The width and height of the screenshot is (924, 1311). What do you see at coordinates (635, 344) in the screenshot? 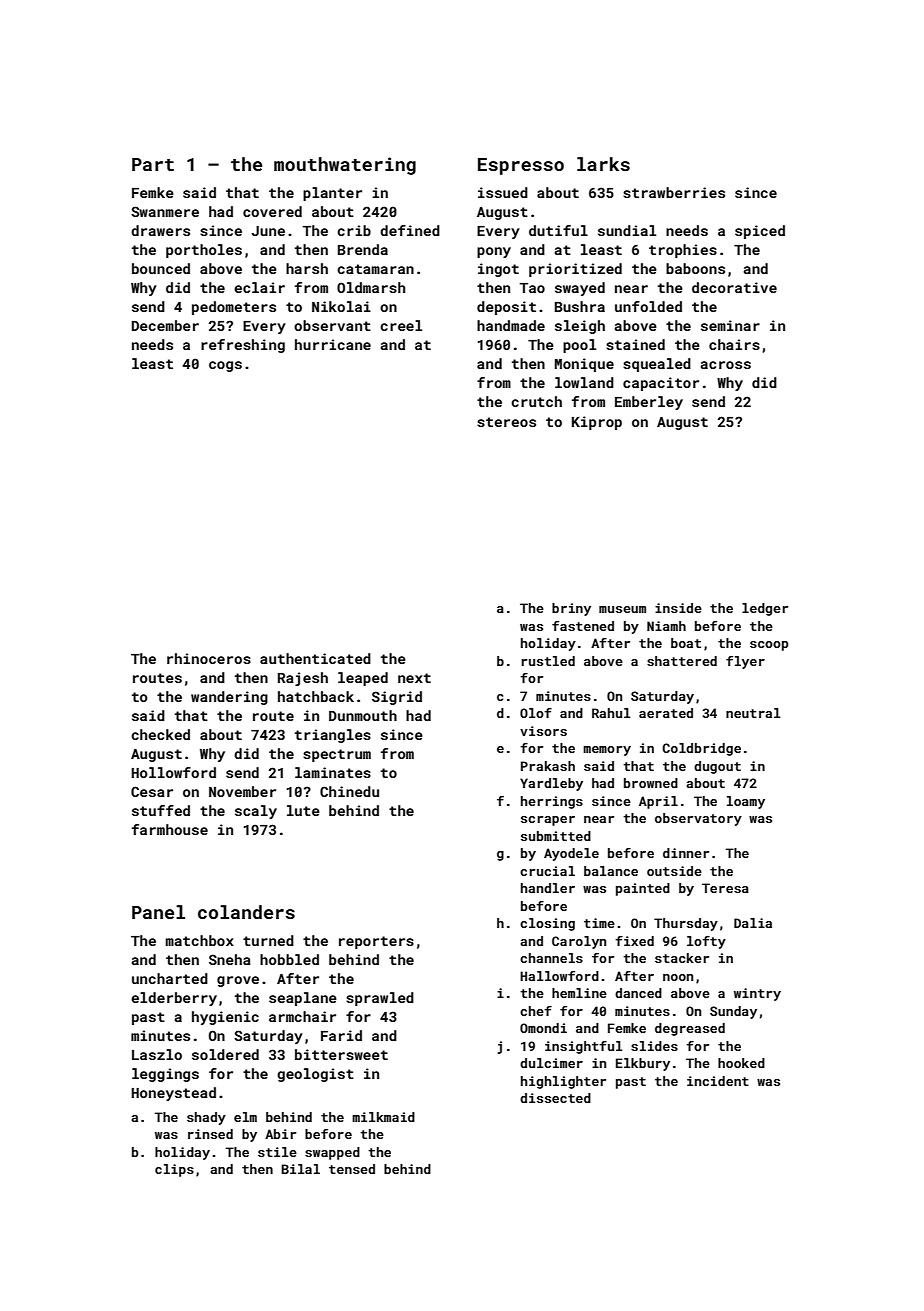
I see `stained` at bounding box center [635, 344].
